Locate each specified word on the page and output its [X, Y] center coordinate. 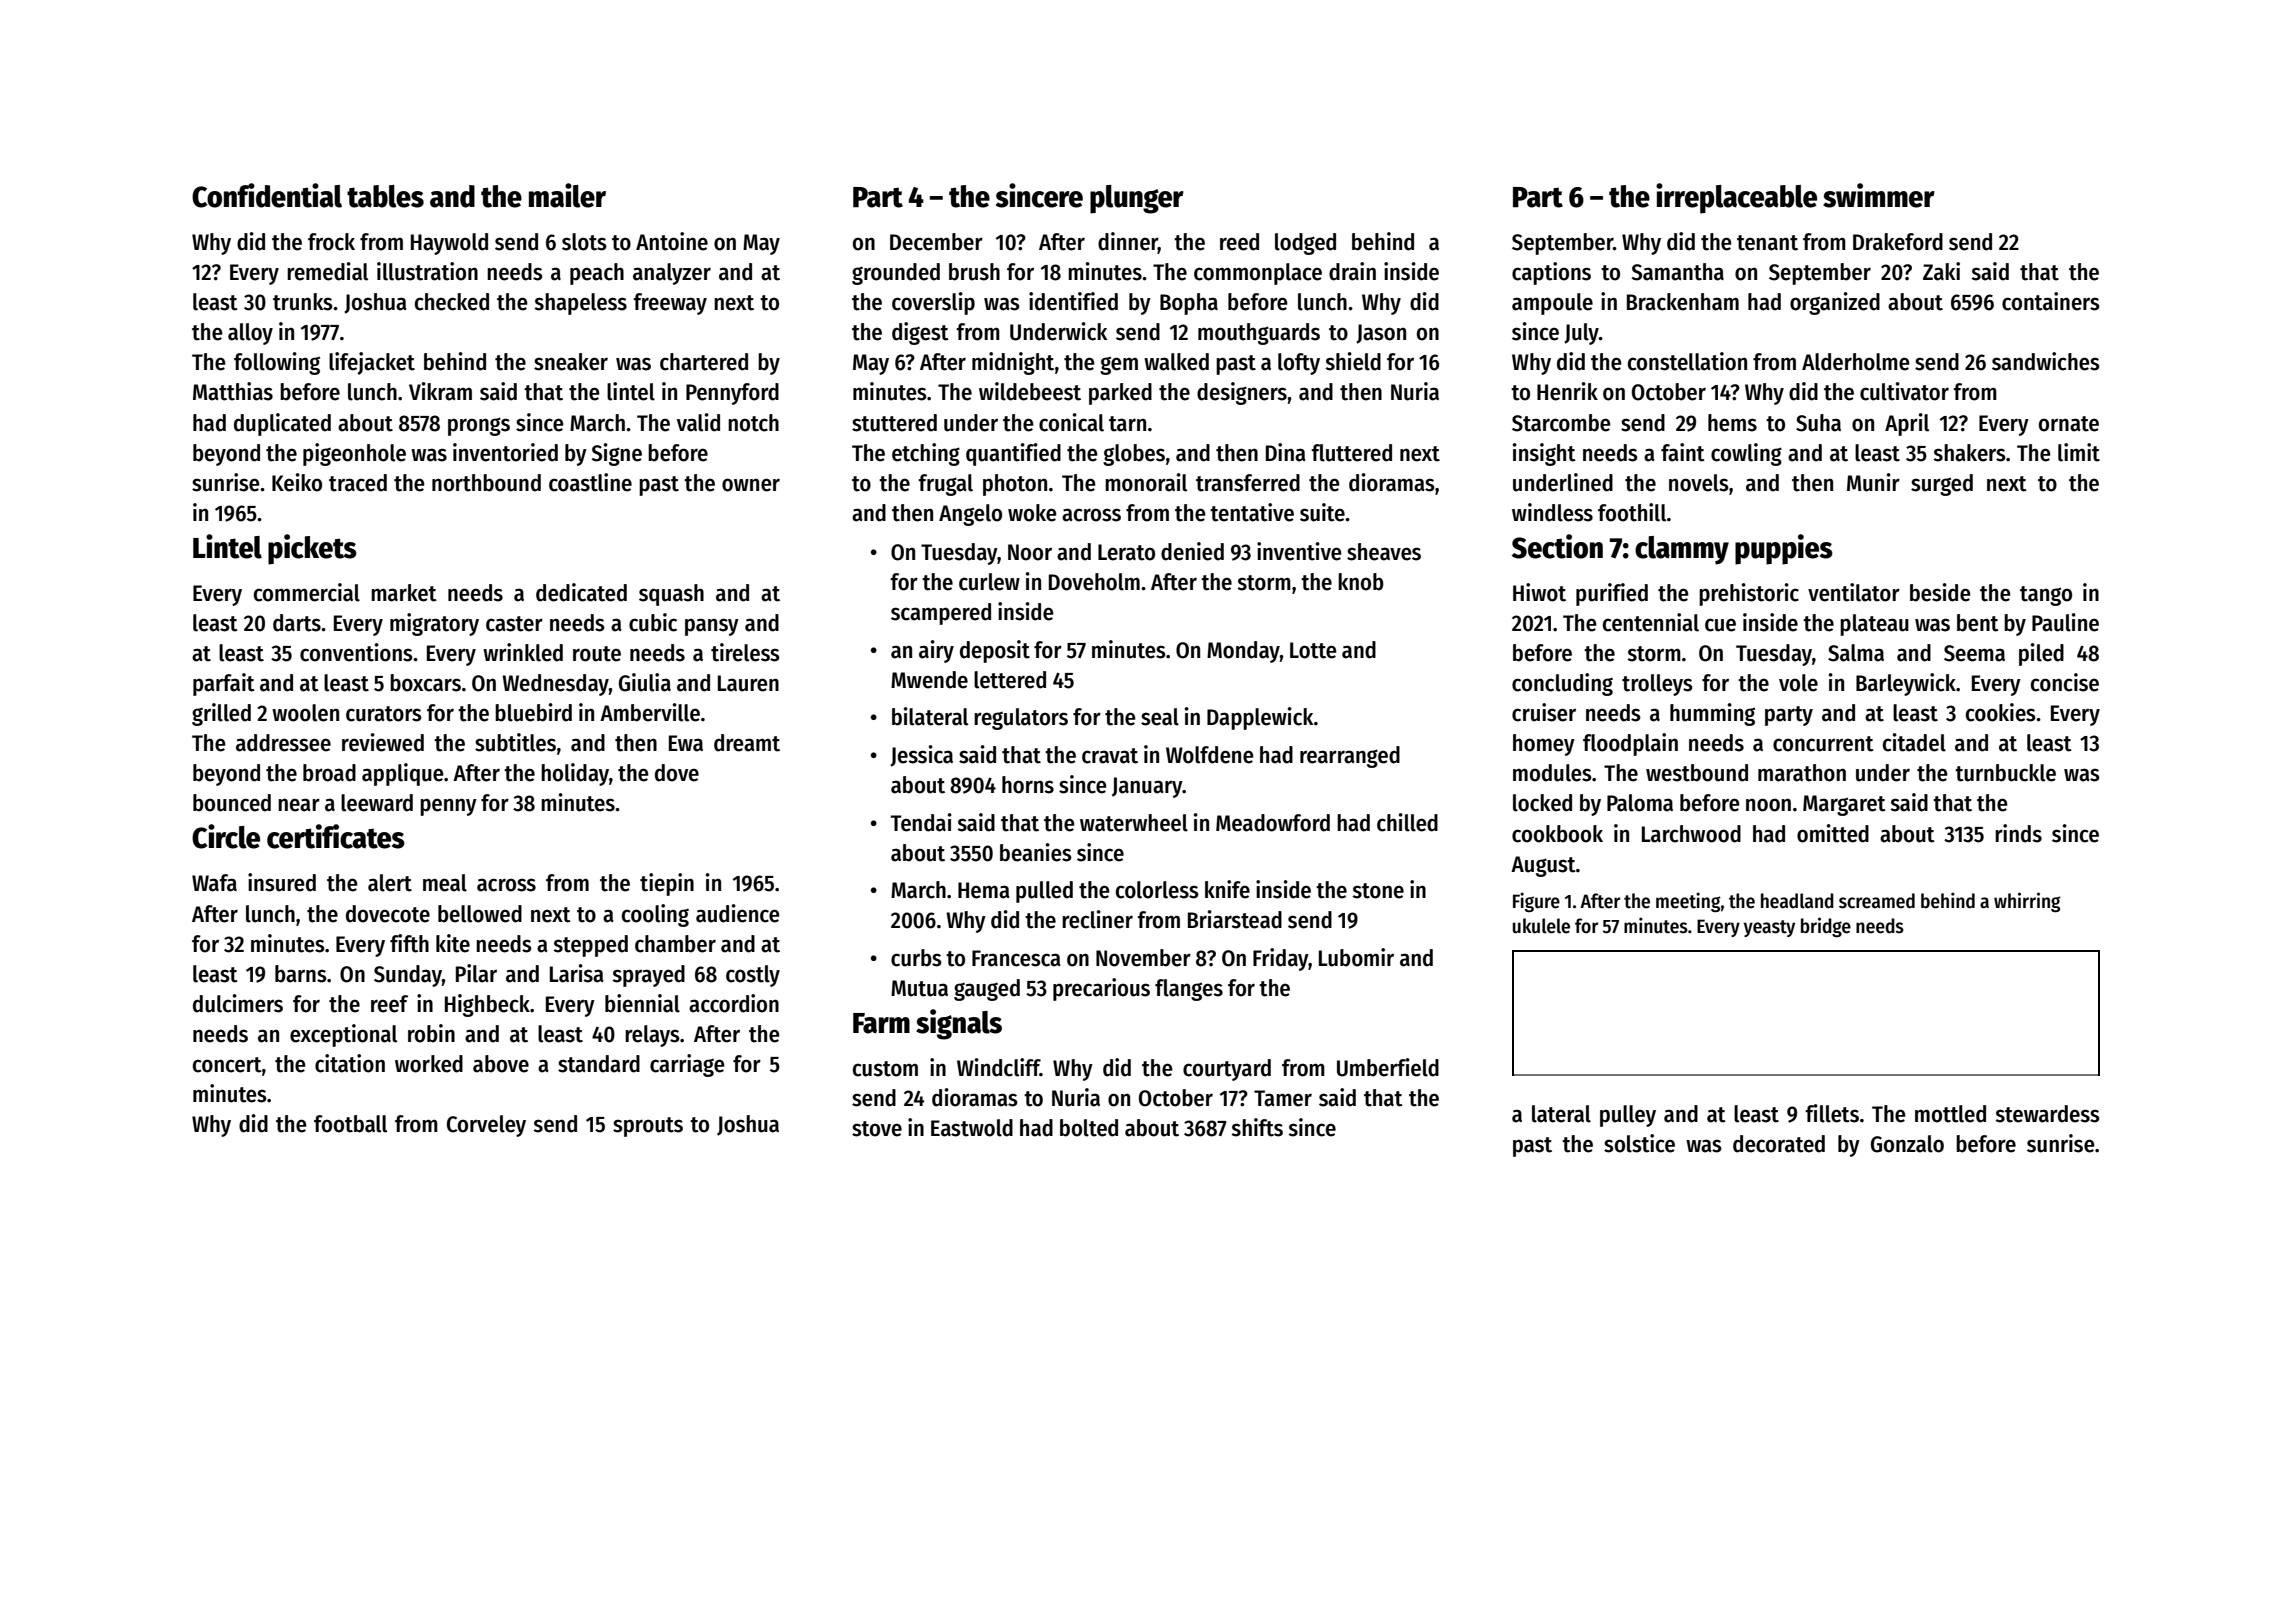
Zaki [1941, 271]
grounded [896, 274]
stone [1378, 891]
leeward [377, 803]
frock [331, 242]
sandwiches [2046, 361]
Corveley [486, 1126]
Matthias [233, 391]
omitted [1833, 833]
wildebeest [1030, 391]
